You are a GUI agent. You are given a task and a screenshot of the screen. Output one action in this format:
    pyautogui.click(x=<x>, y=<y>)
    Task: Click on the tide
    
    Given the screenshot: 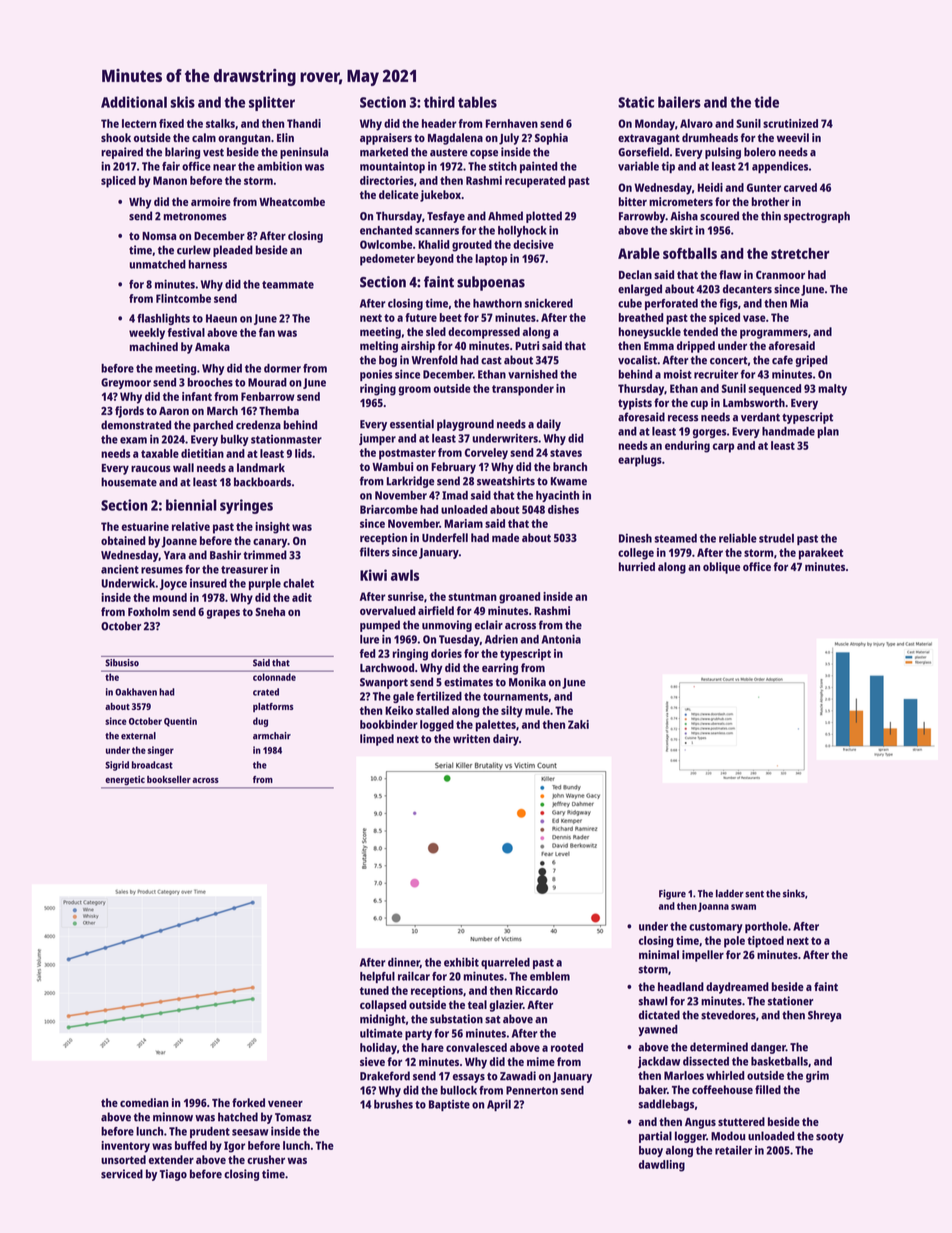 What is the action you would take?
    pyautogui.click(x=766, y=102)
